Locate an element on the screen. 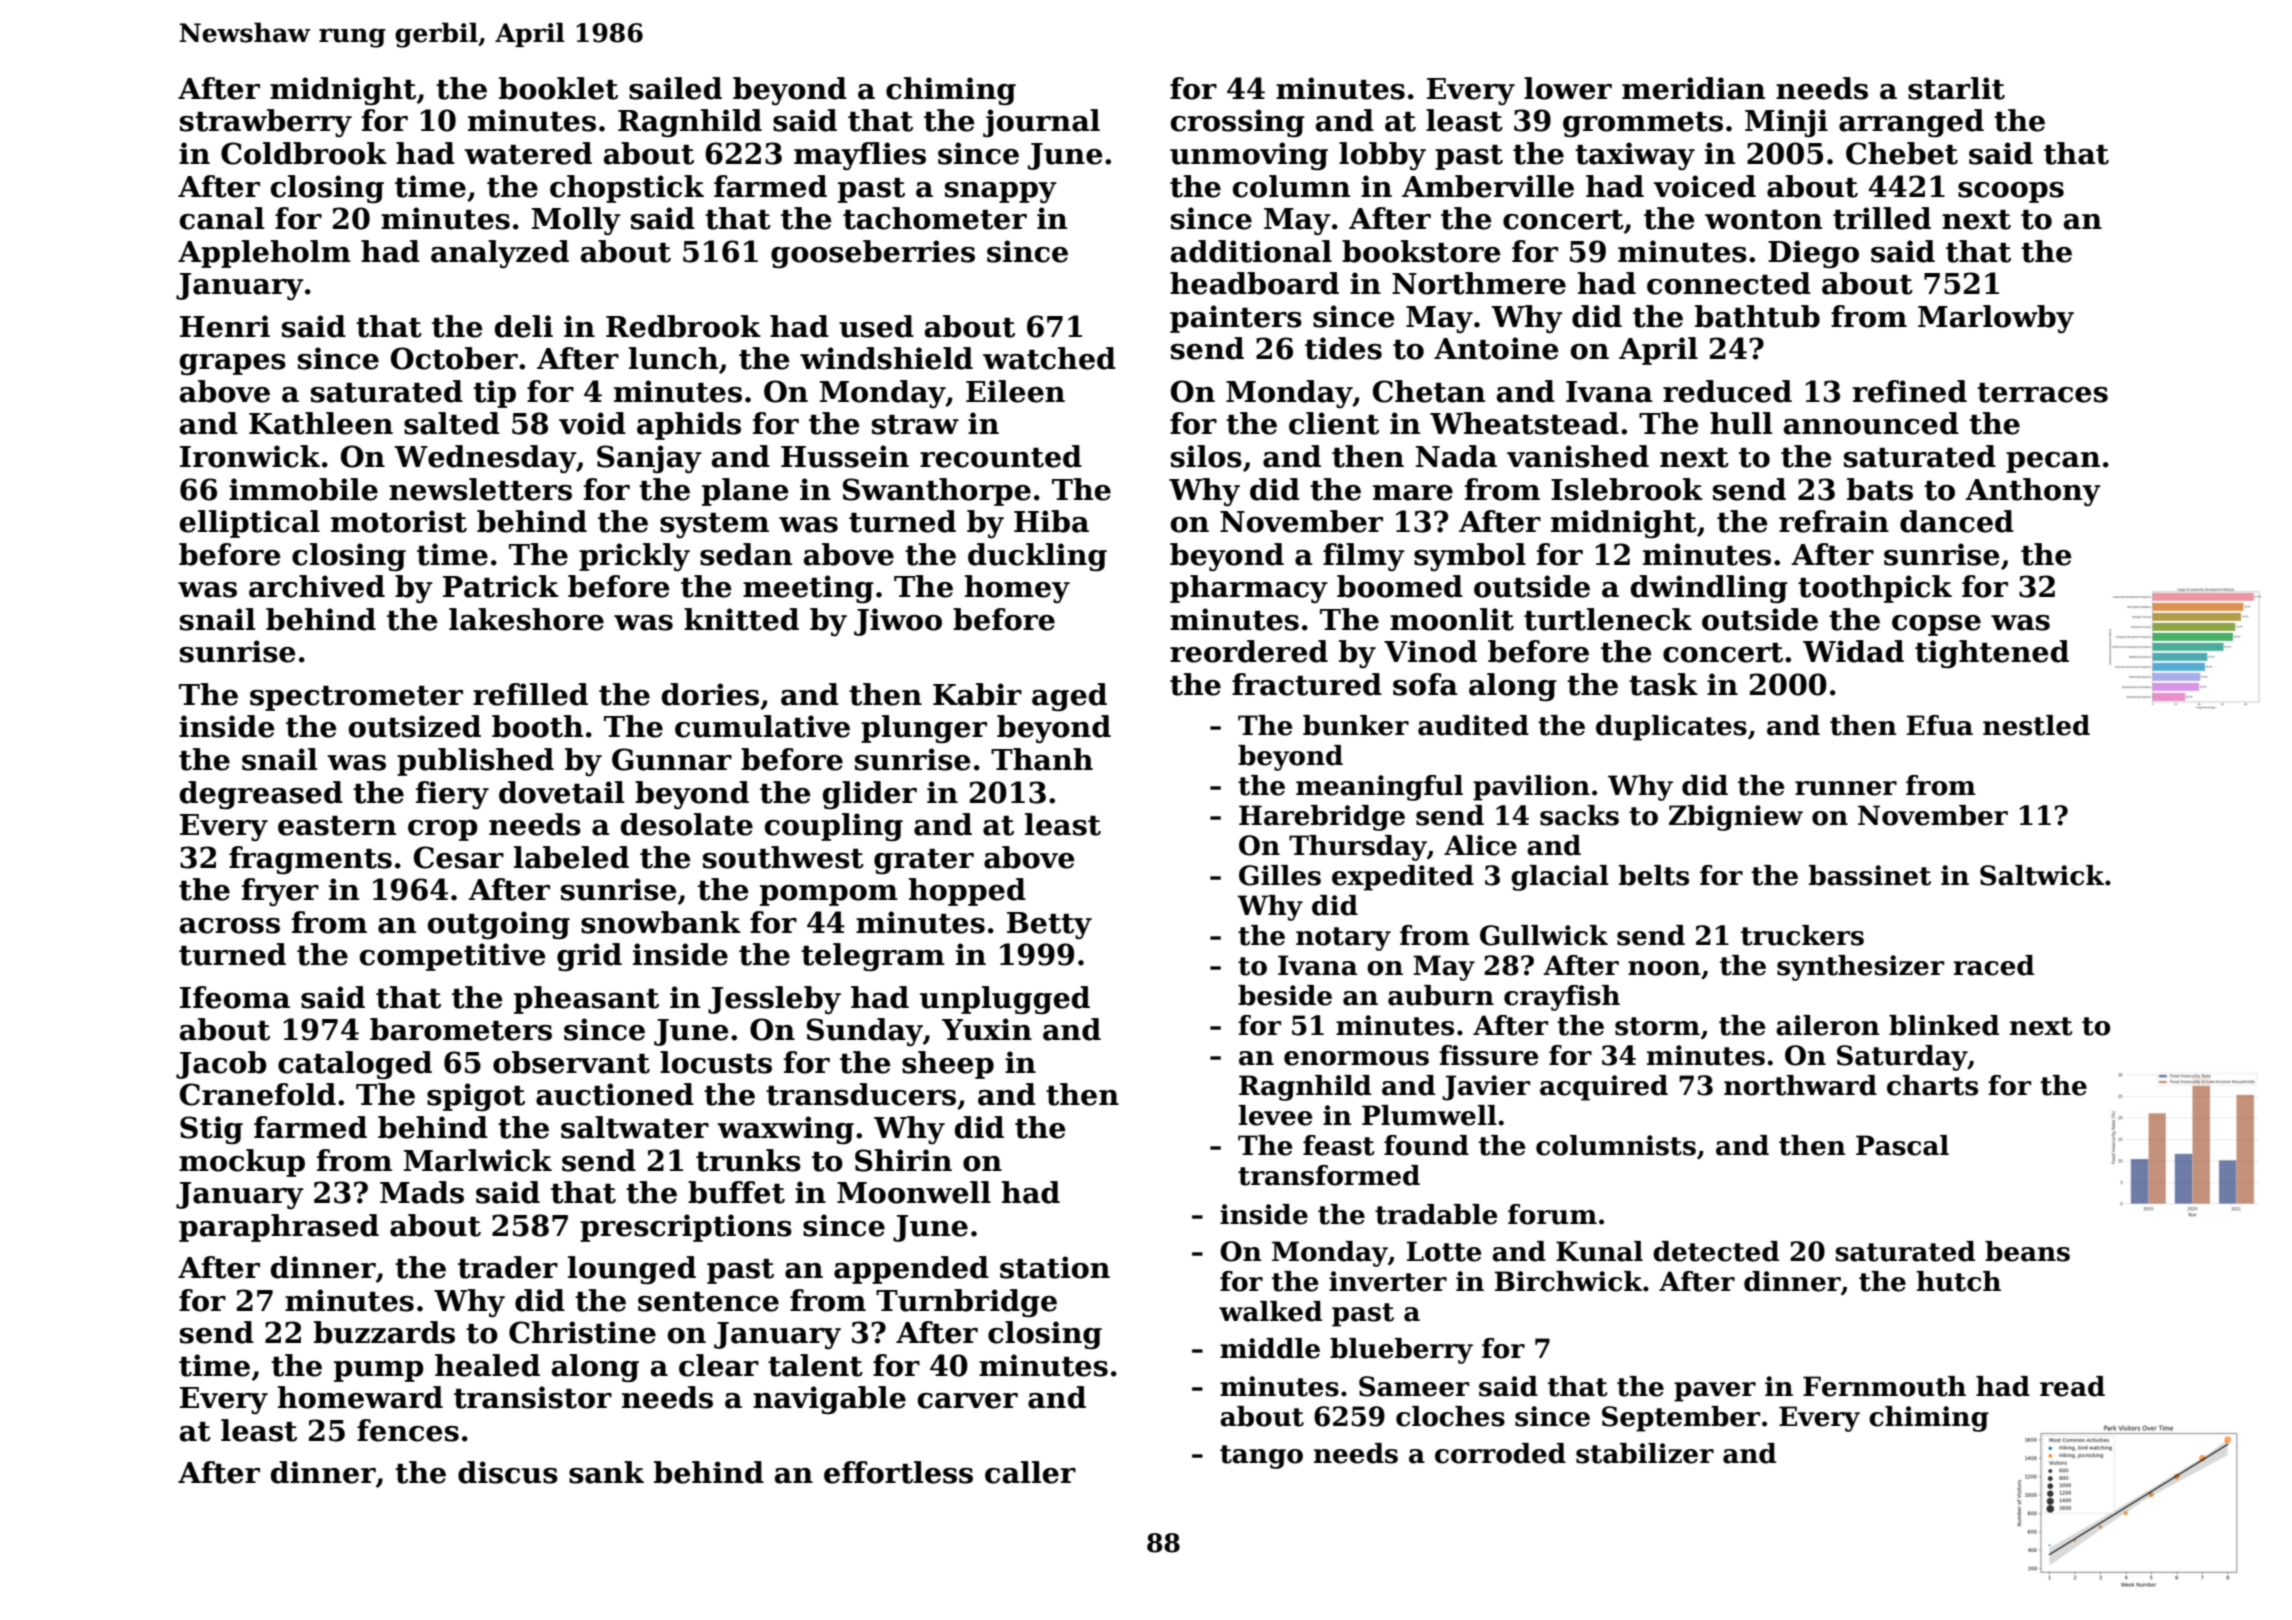 The width and height of the screenshot is (2292, 1620). Patrick is located at coordinates (501, 586).
